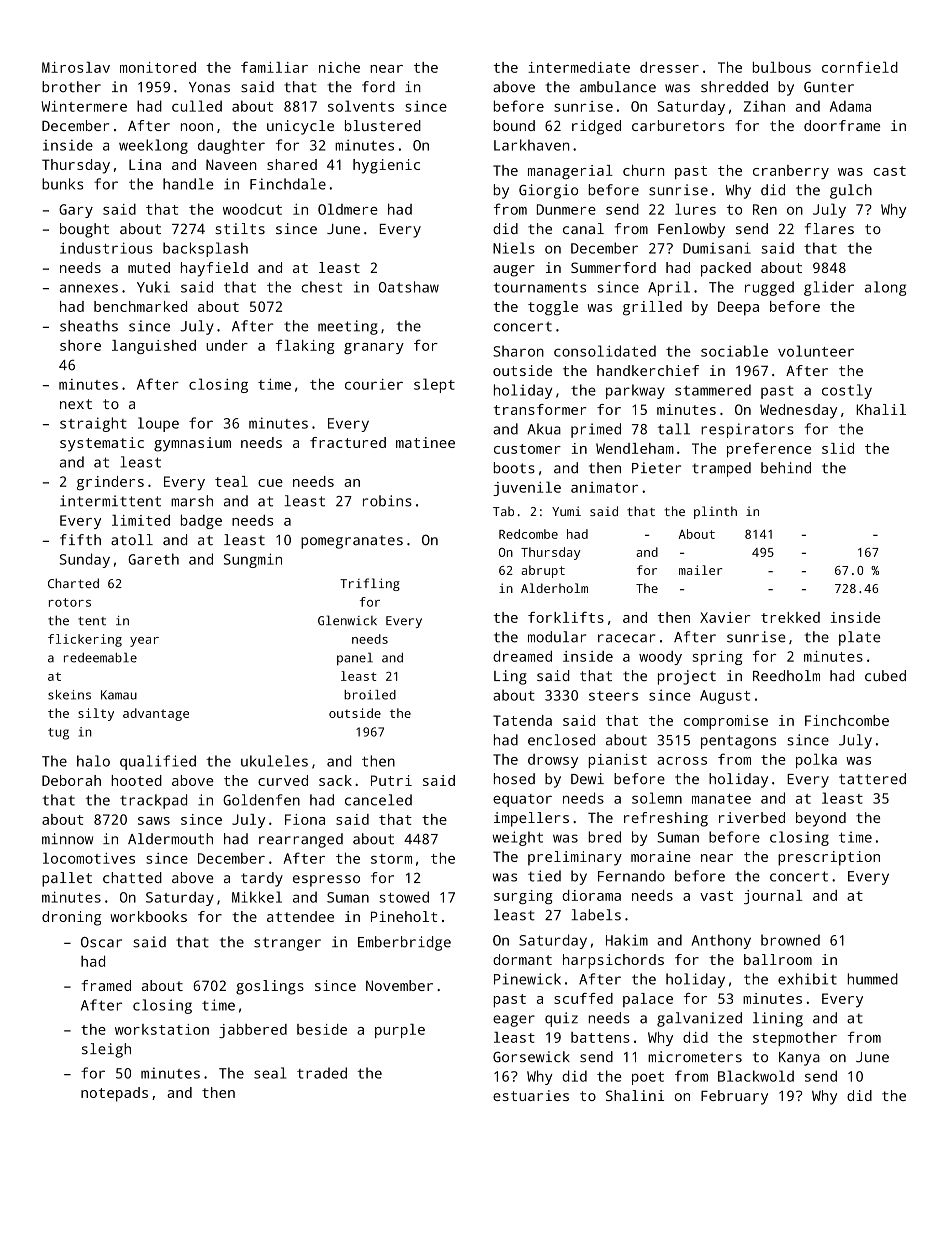 This page has height=1233, width=952. I want to click on monitored, so click(158, 67).
